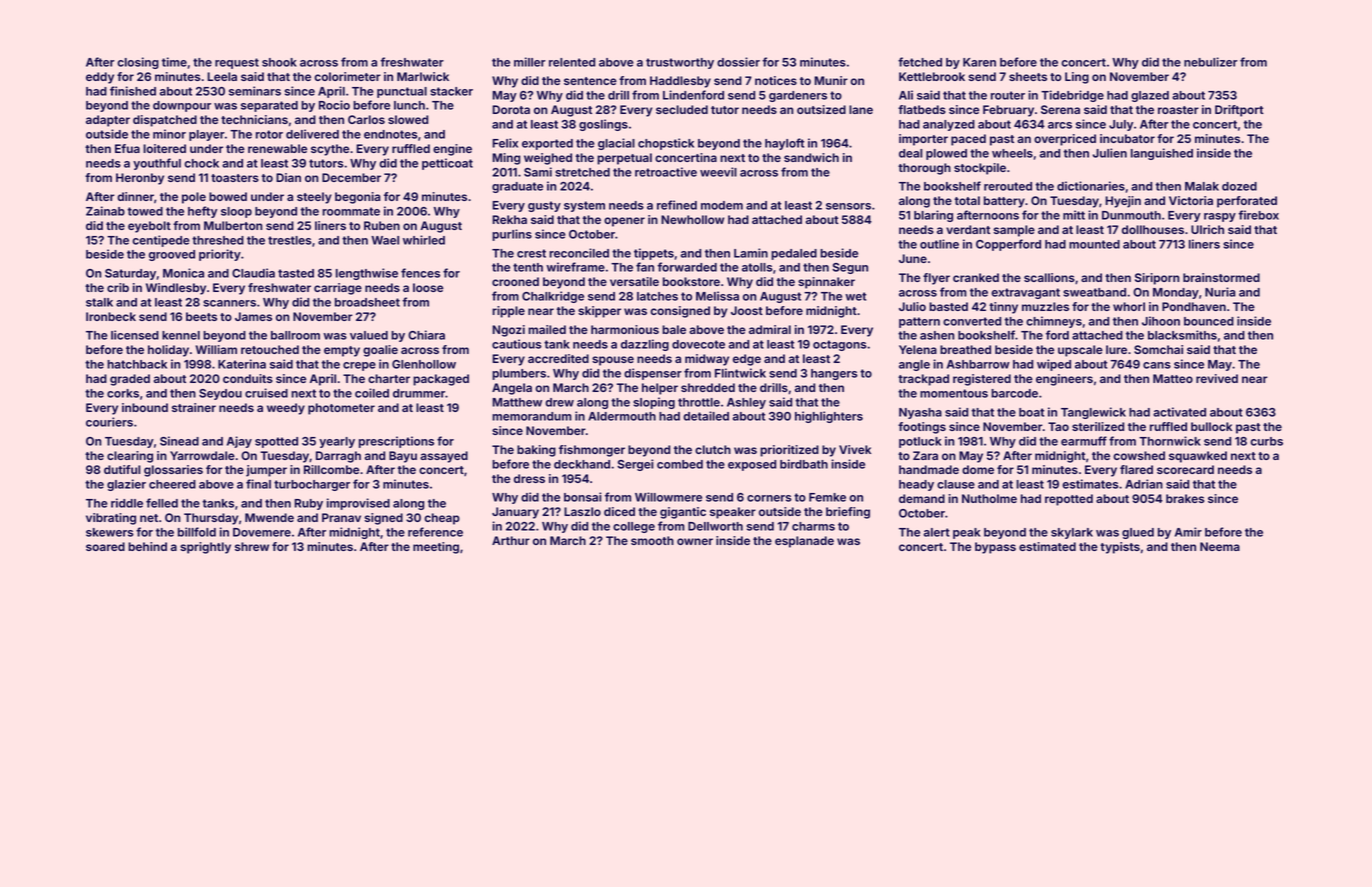 This image has width=1372, height=887. Describe the element at coordinates (1110, 153) in the image. I see `Julien` at that location.
